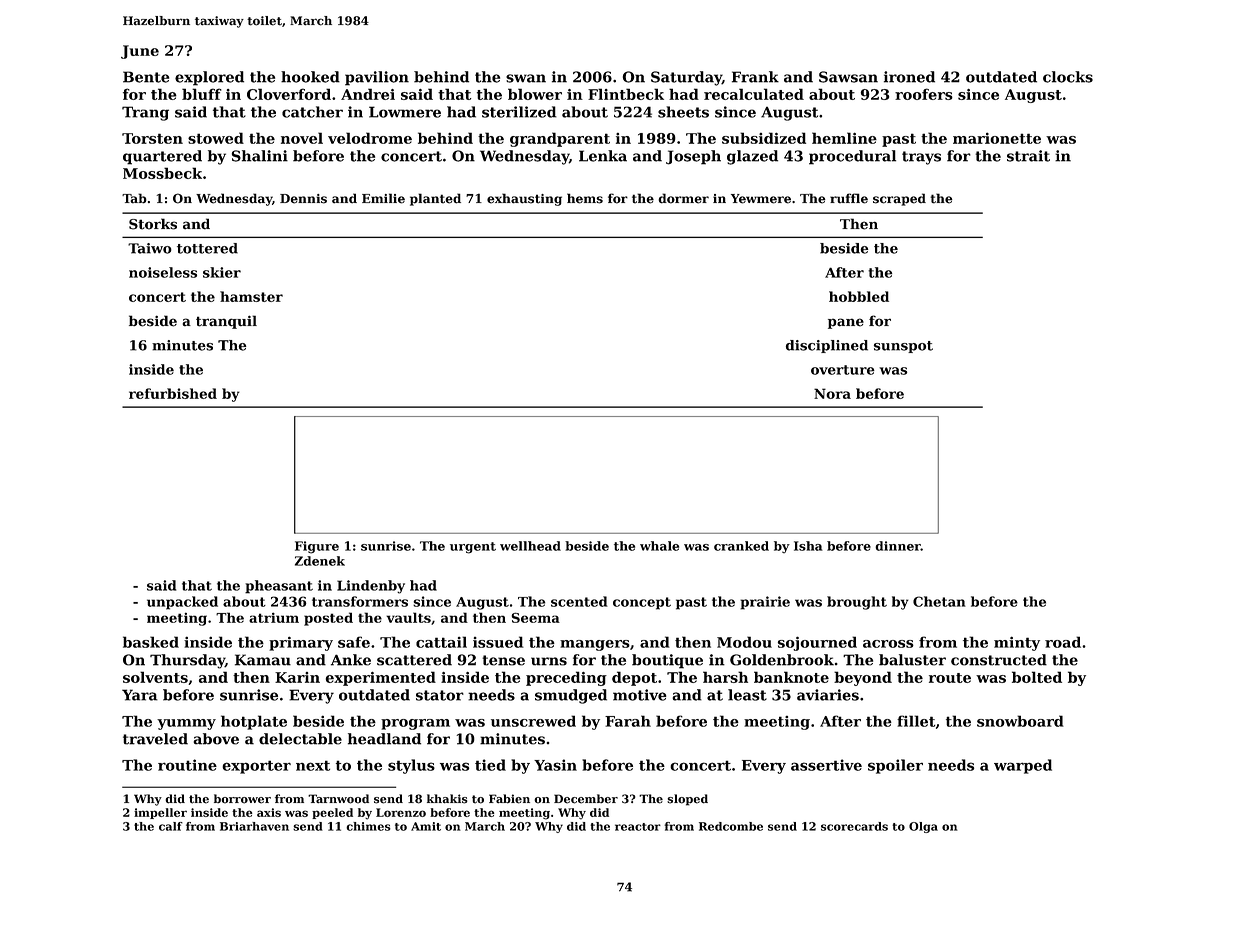 Image resolution: width=1233 pixels, height=952 pixels. Describe the element at coordinates (903, 347) in the document. I see `sunspot` at that location.
